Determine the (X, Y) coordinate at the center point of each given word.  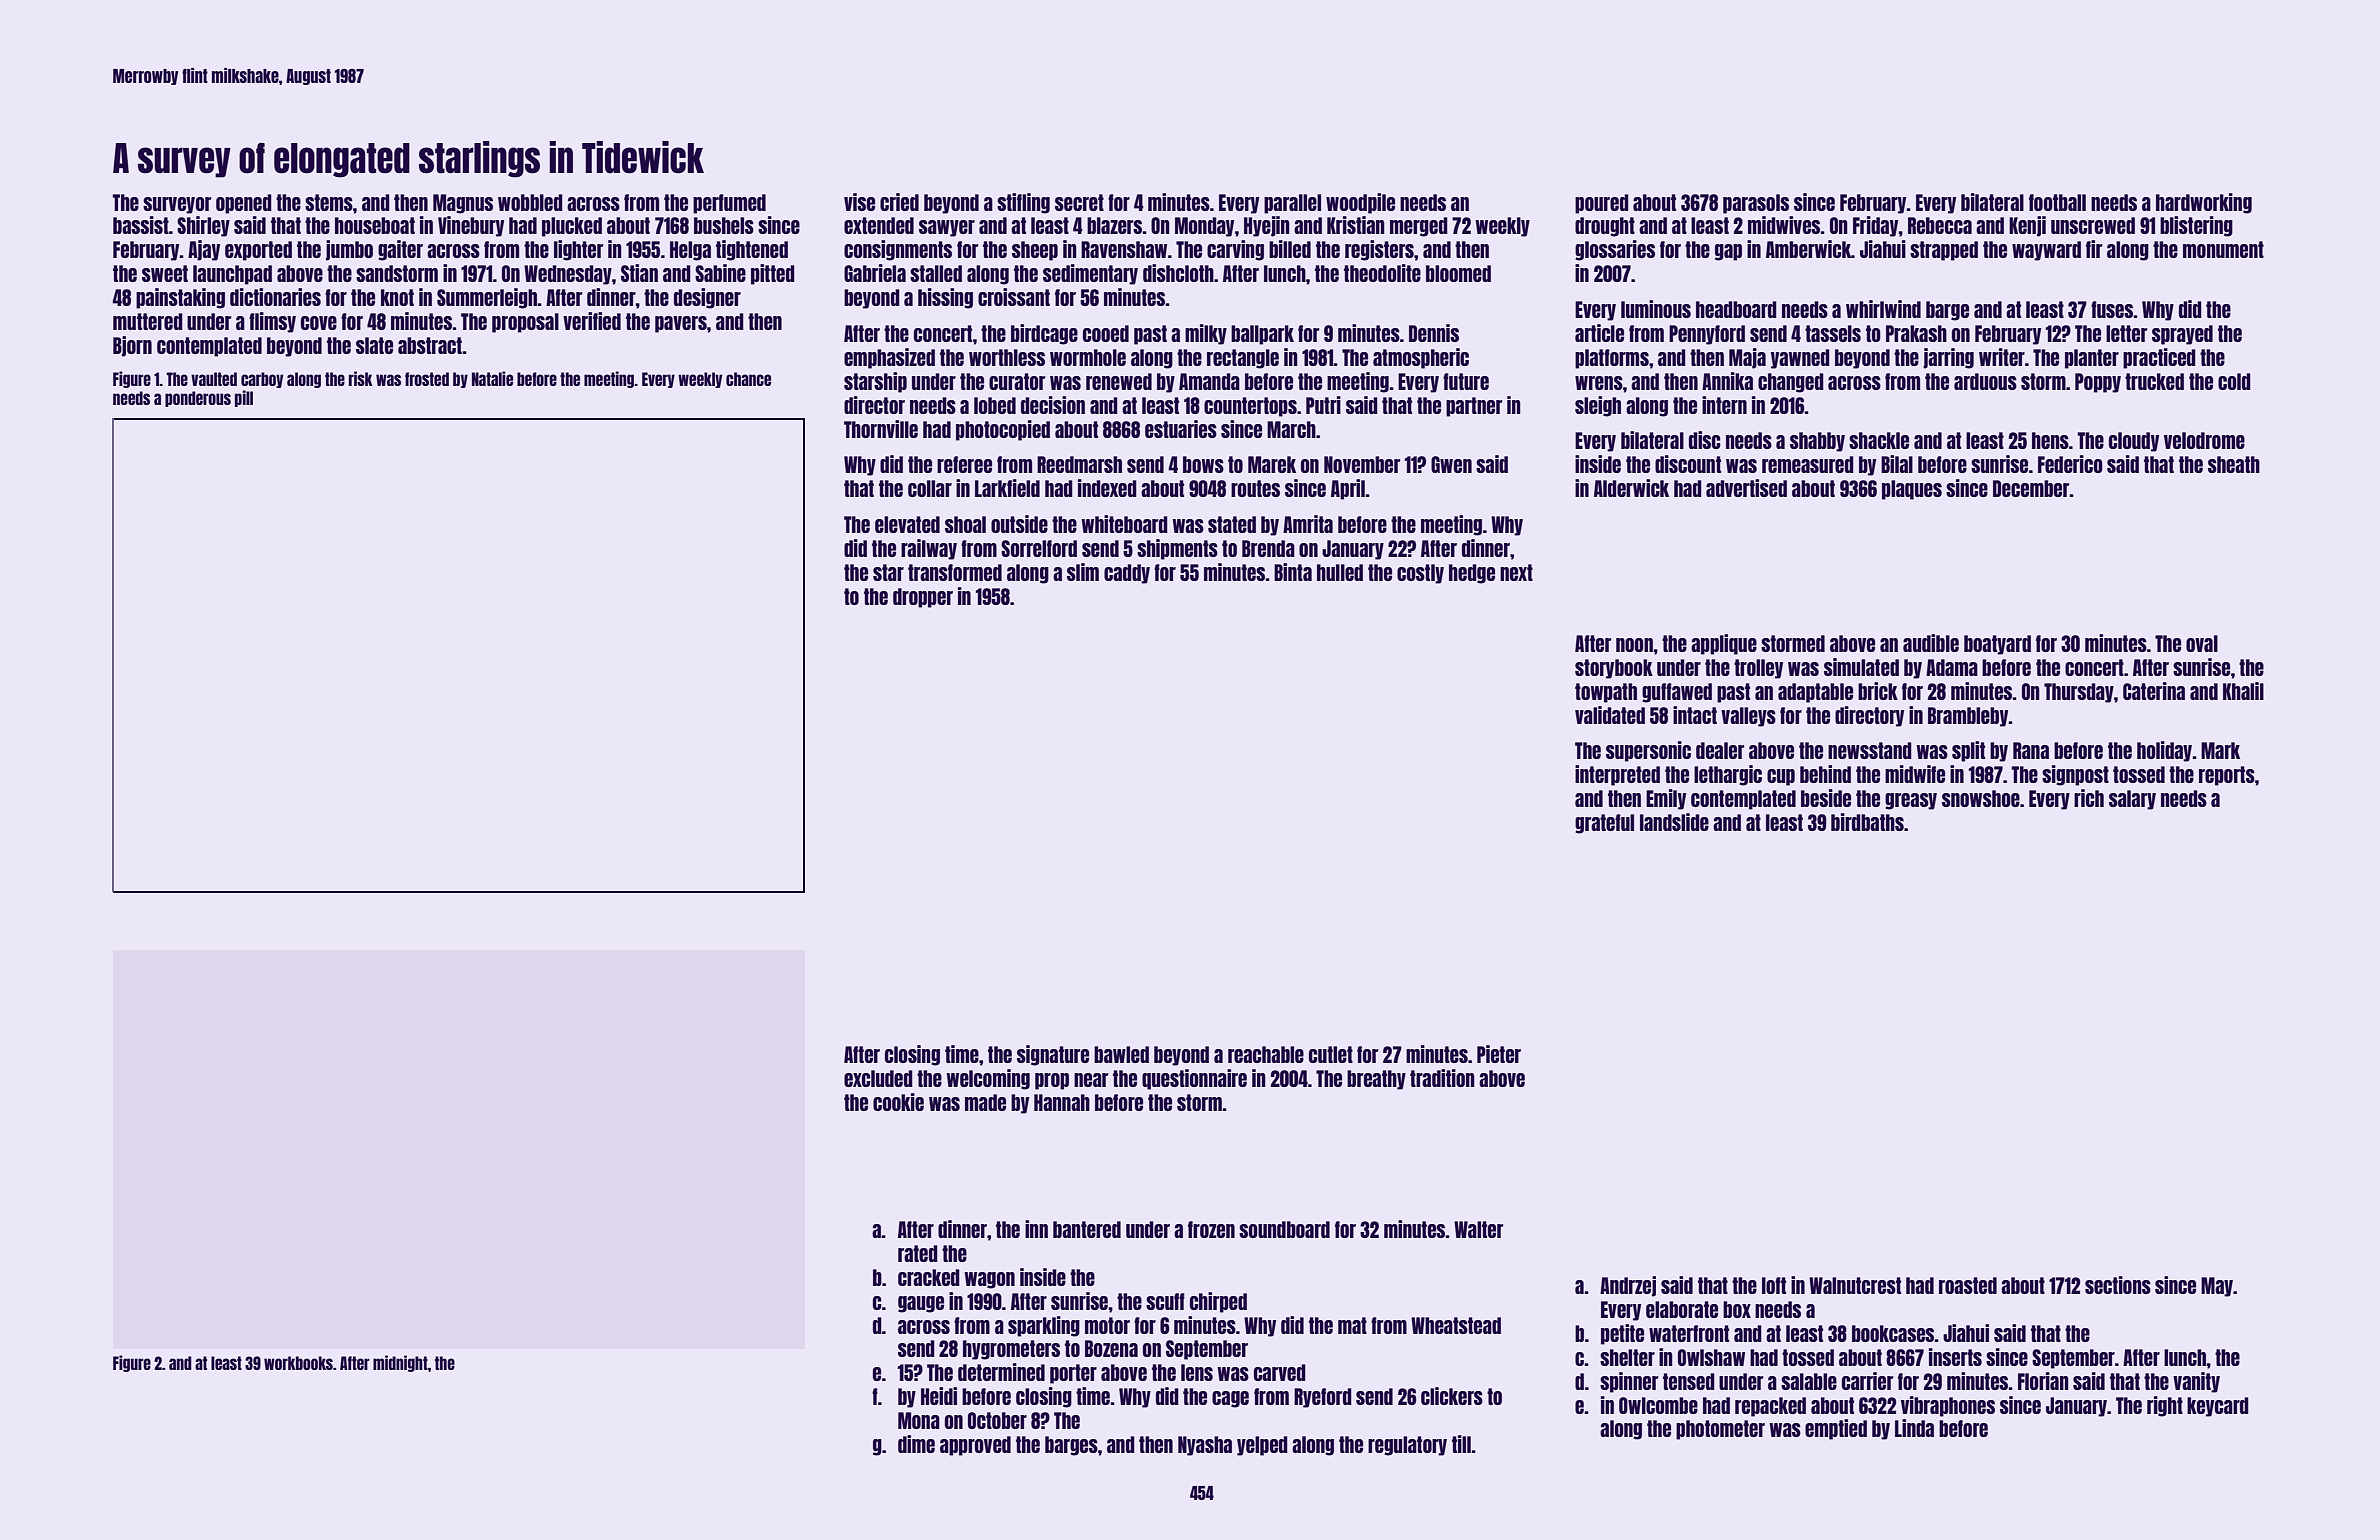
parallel (1292, 204)
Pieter (1499, 1054)
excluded (878, 1078)
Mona (919, 1420)
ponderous (198, 399)
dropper (923, 598)
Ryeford (1323, 1398)
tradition (1442, 1078)
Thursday (2079, 693)
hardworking (2204, 203)
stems (329, 202)
